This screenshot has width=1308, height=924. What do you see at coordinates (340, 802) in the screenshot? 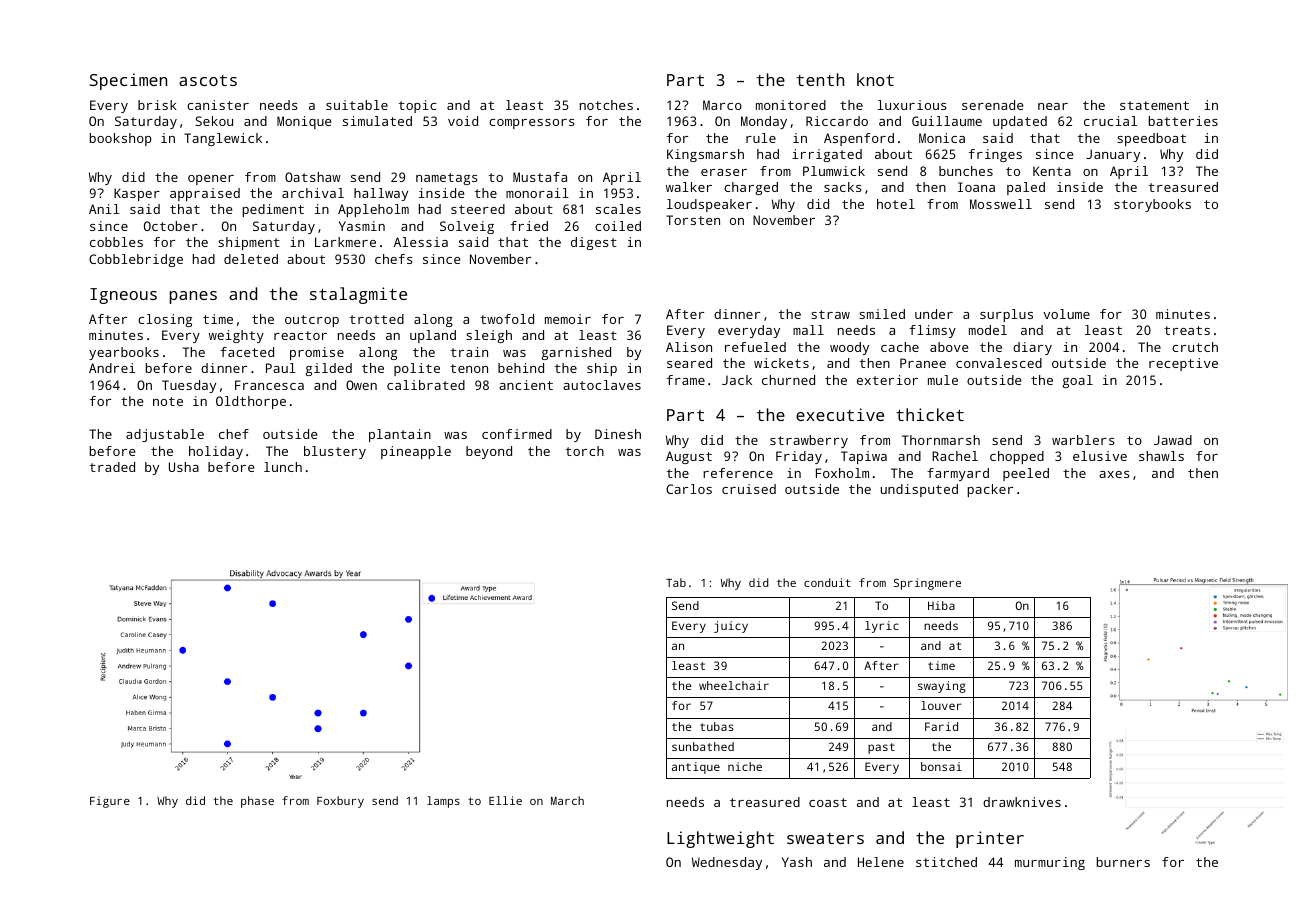
I see `Foxbury` at bounding box center [340, 802].
